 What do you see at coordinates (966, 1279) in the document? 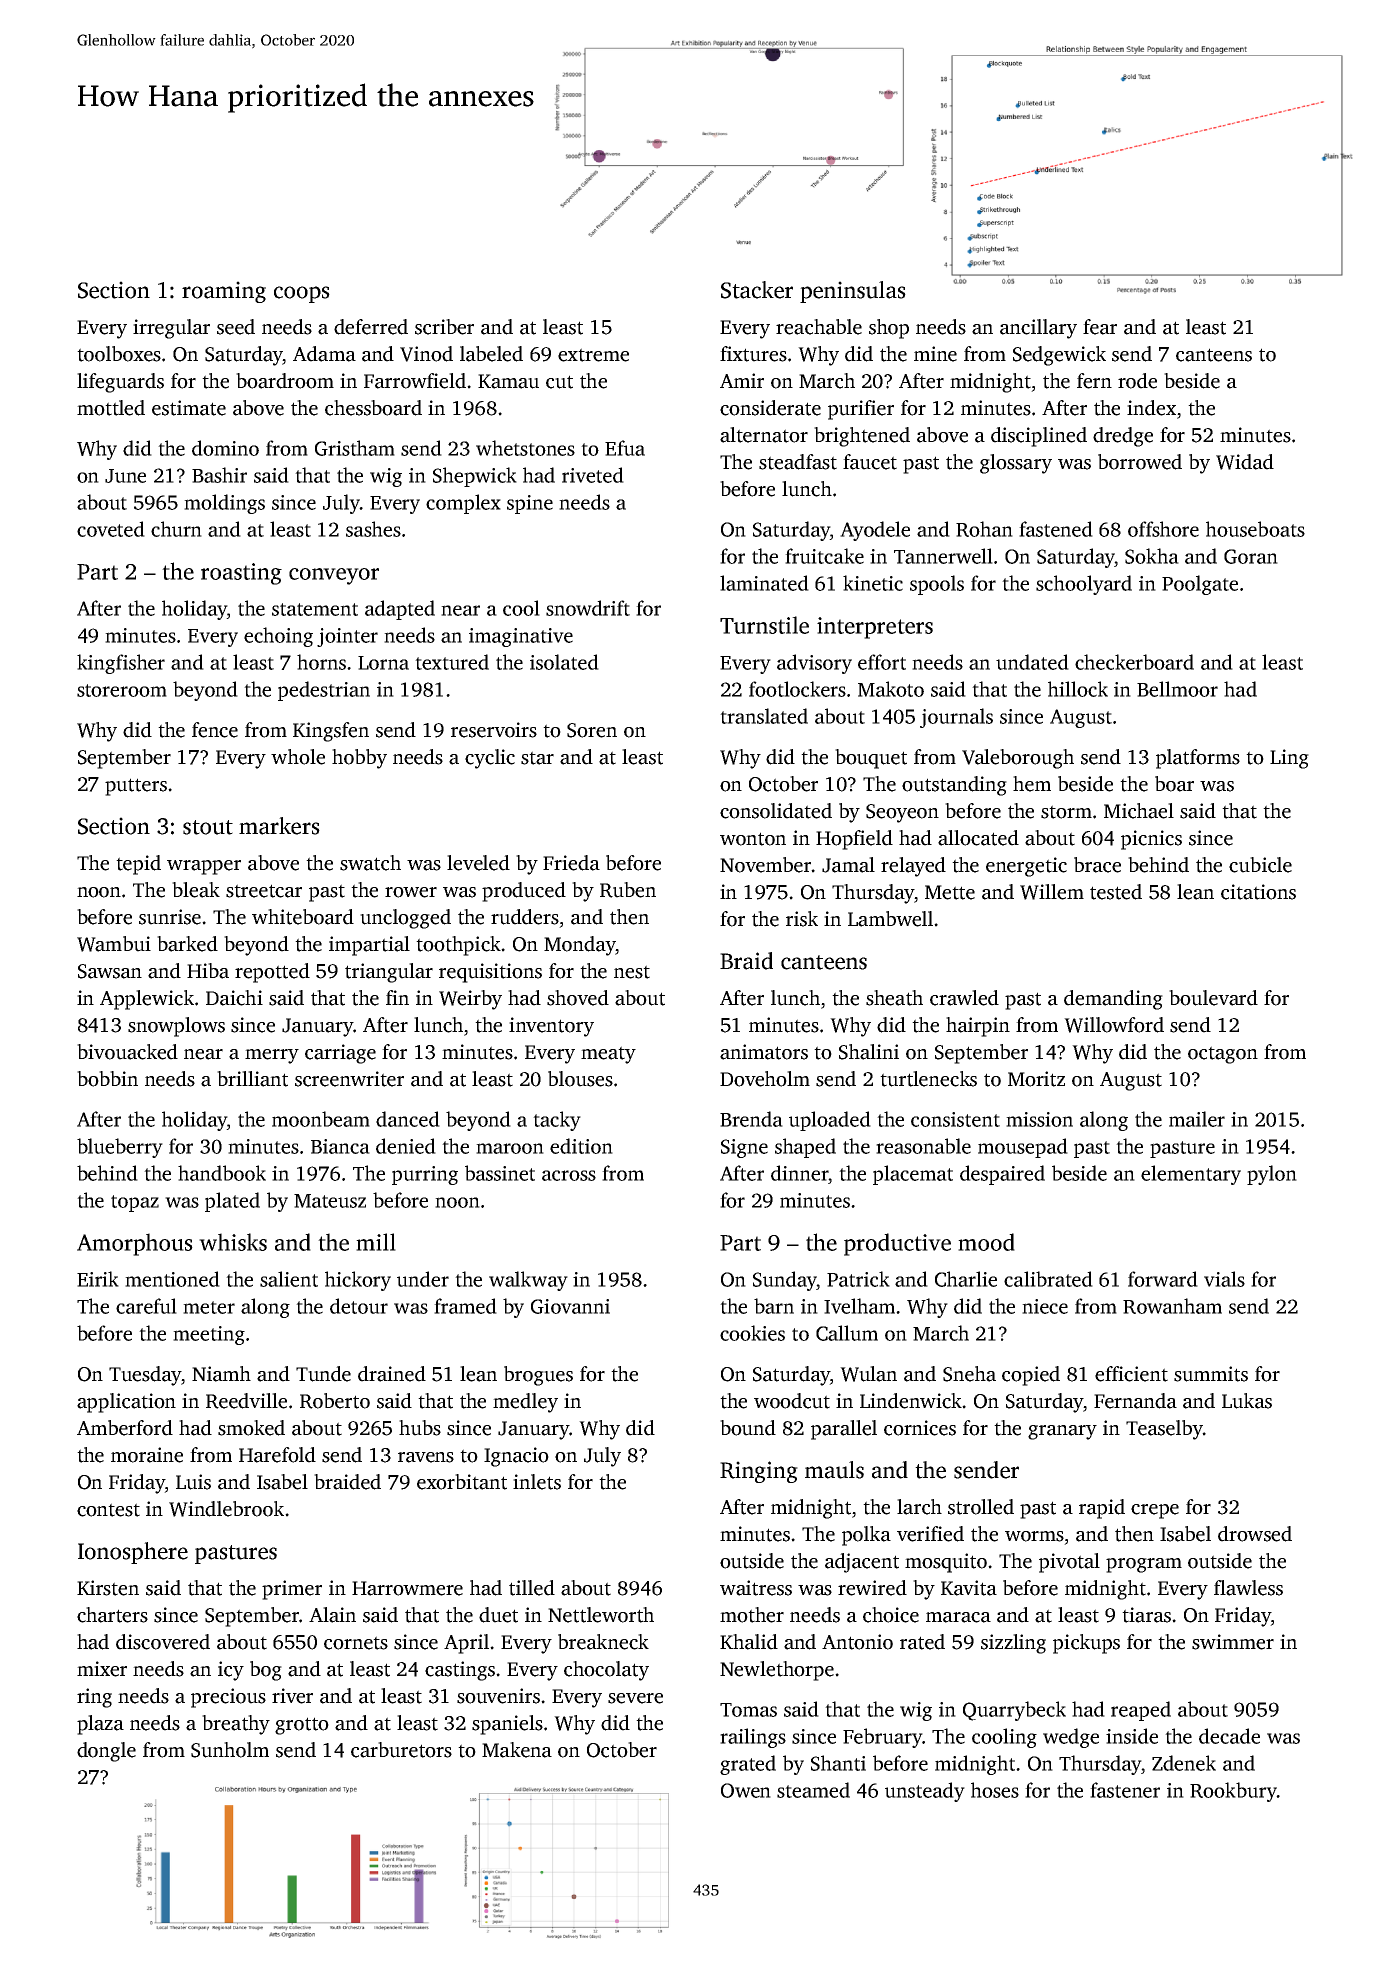
I see `Charlie` at bounding box center [966, 1279].
